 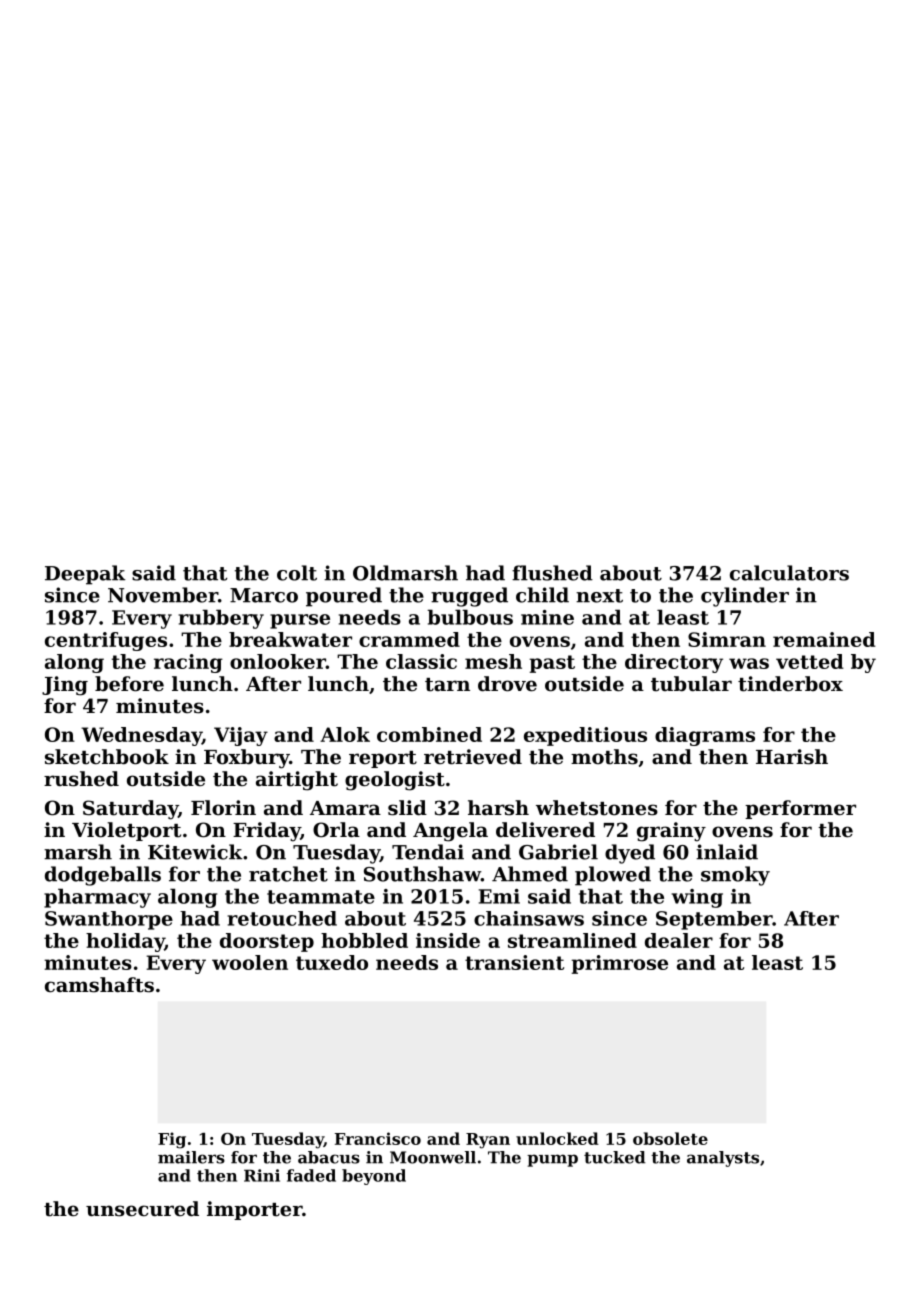 What do you see at coordinates (552, 1160) in the screenshot?
I see `pump` at bounding box center [552, 1160].
